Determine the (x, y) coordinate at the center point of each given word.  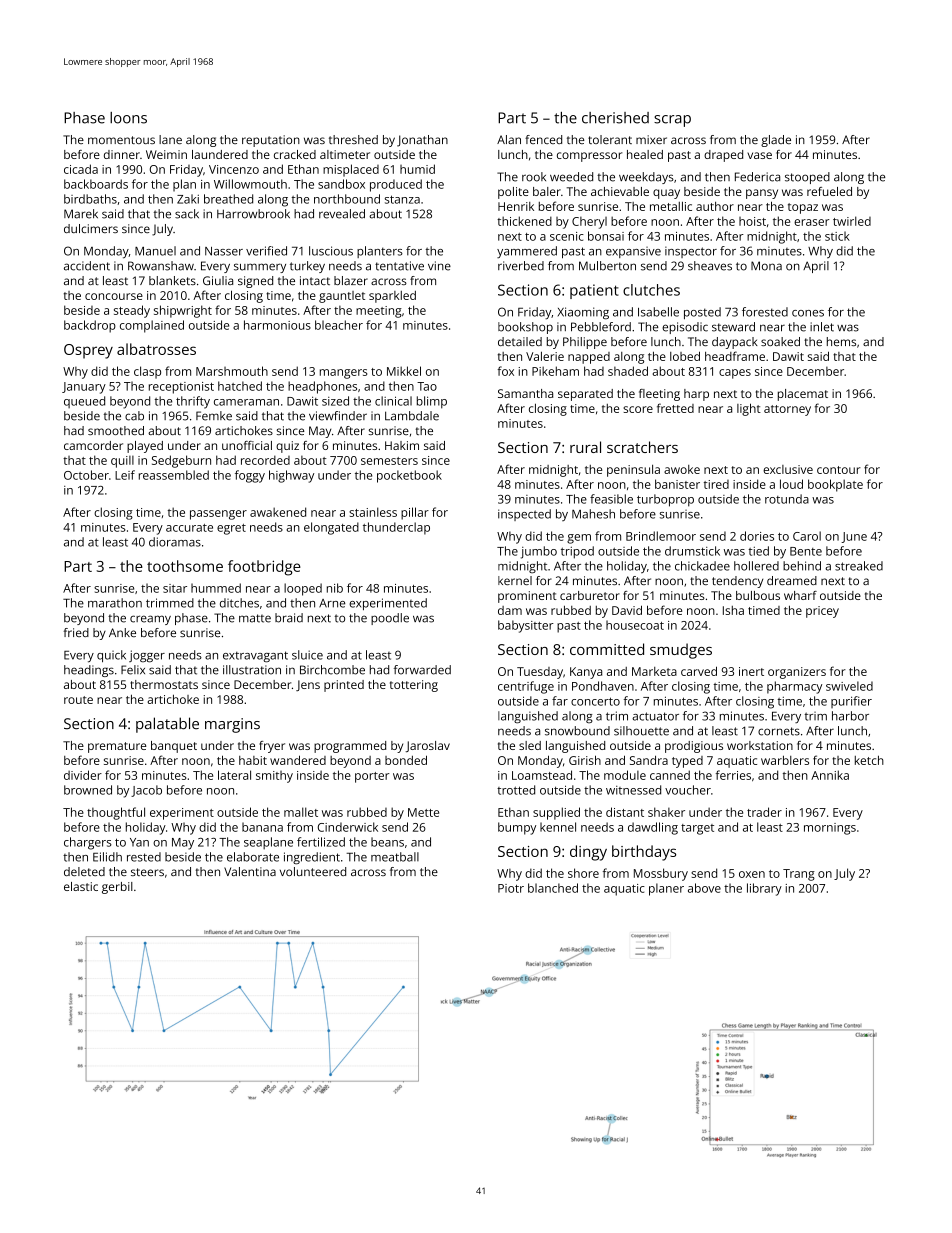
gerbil (117, 888)
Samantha (525, 393)
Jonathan (422, 141)
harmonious (277, 325)
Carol (807, 536)
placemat (803, 395)
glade (776, 141)
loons (128, 118)
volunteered (313, 871)
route (78, 700)
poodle (390, 619)
